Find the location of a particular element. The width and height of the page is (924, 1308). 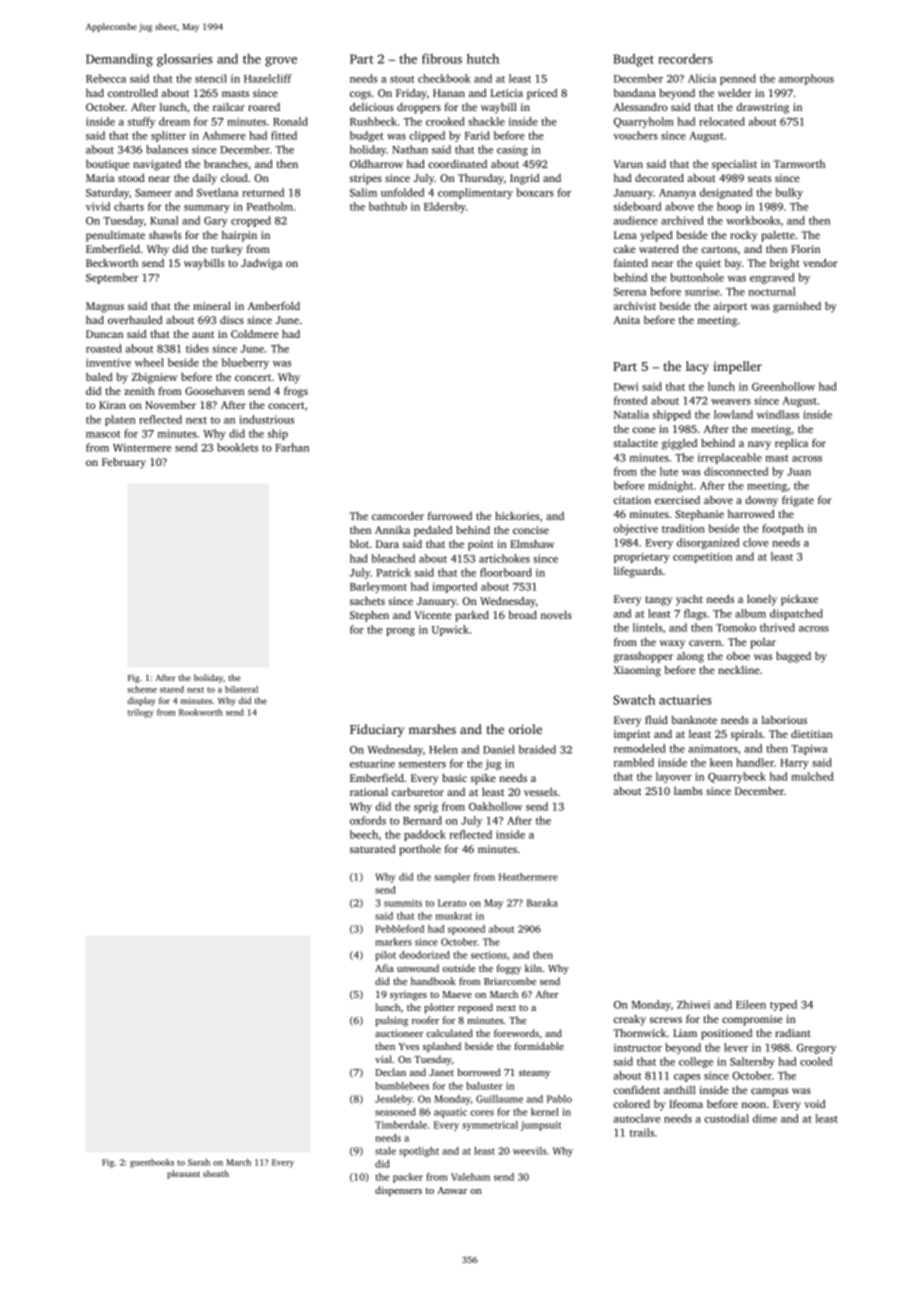

unwound is located at coordinates (418, 968).
